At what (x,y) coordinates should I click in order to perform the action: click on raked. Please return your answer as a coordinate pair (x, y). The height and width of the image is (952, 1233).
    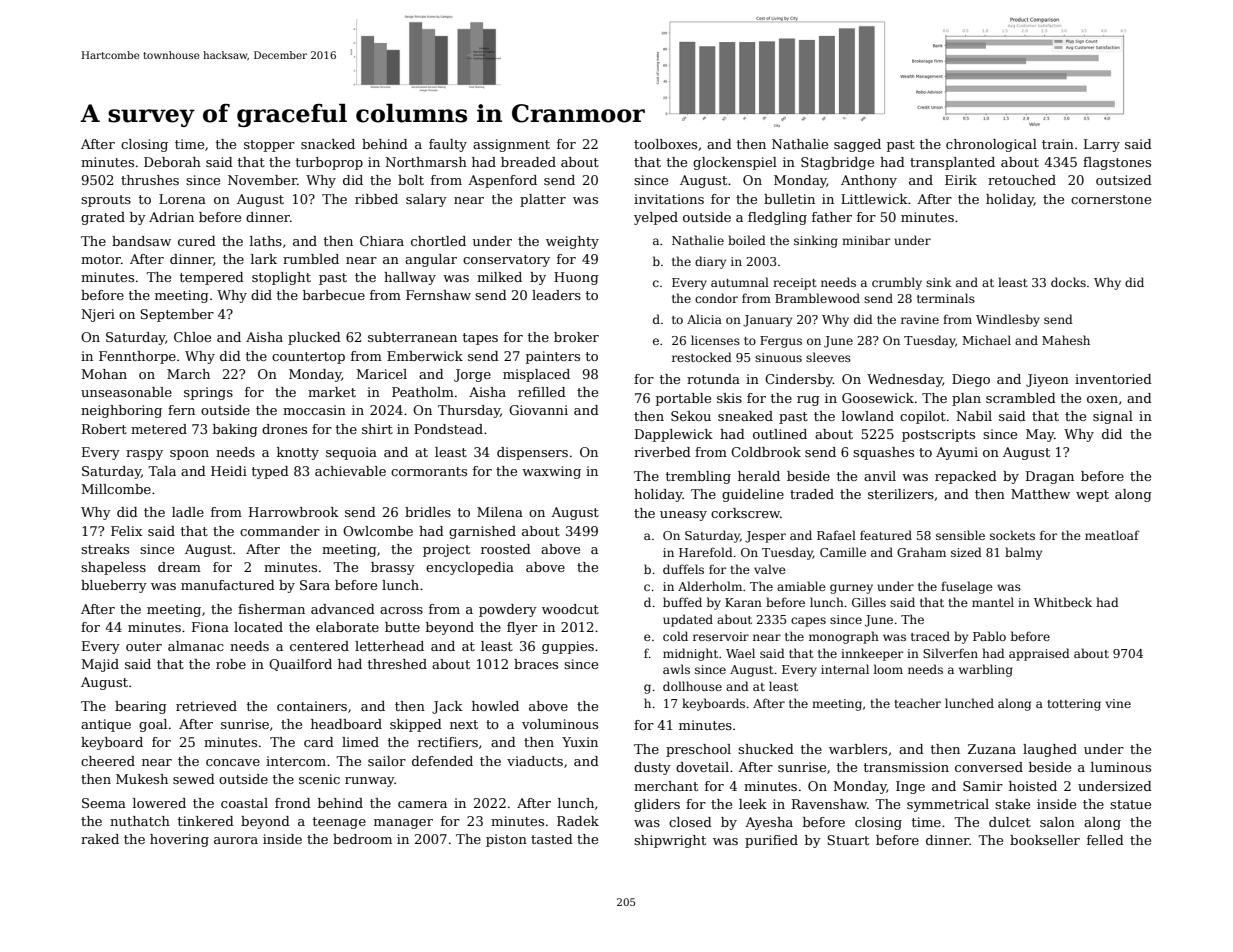
    Looking at the image, I should click on (100, 839).
